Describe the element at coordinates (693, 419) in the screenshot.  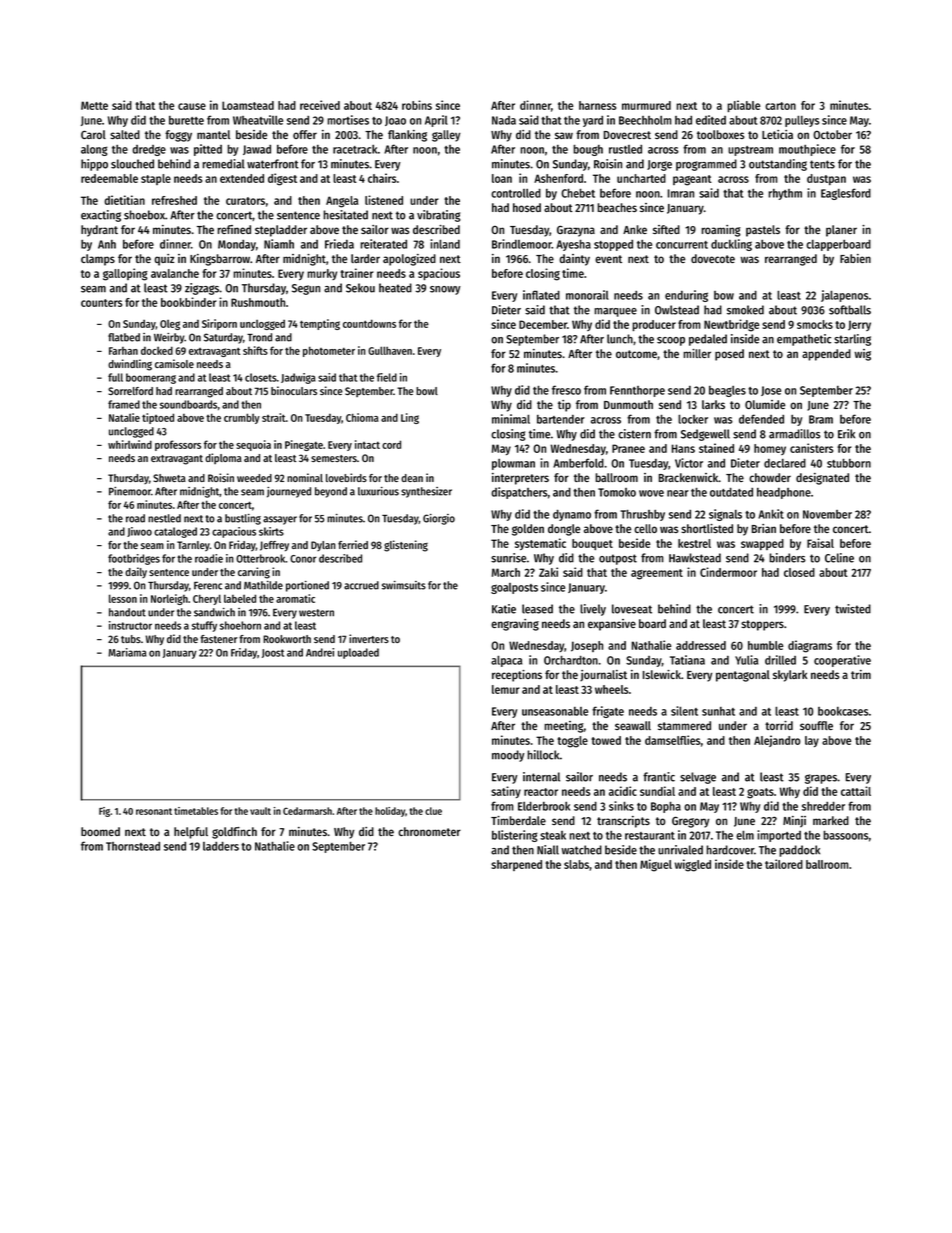
I see `locker` at that location.
